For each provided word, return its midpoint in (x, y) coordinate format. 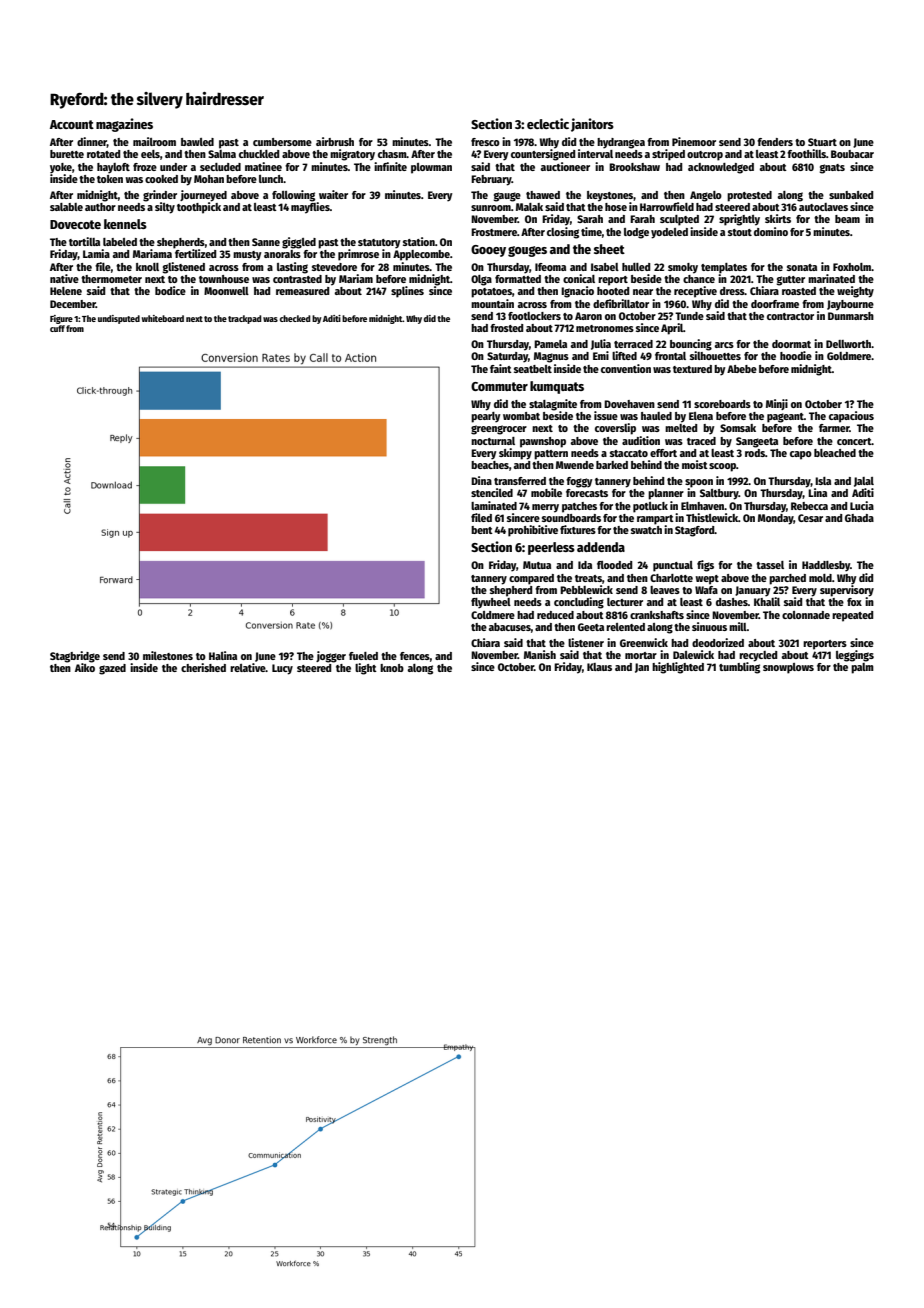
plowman (431, 168)
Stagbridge (75, 656)
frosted (506, 328)
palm (862, 668)
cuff (57, 328)
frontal (670, 356)
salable (66, 207)
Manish (540, 654)
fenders (775, 142)
